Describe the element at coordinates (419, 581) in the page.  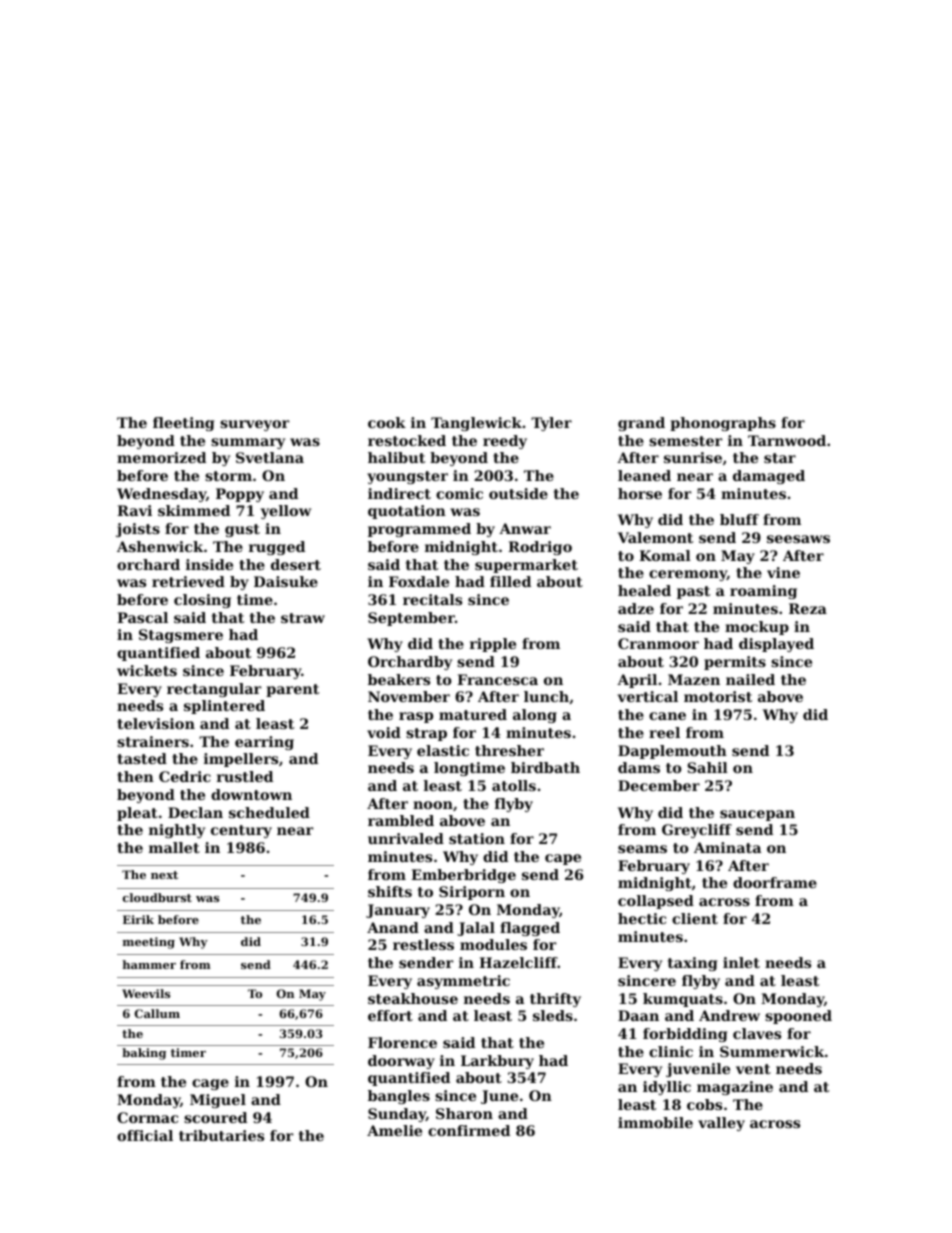
I see `Foxdale` at that location.
